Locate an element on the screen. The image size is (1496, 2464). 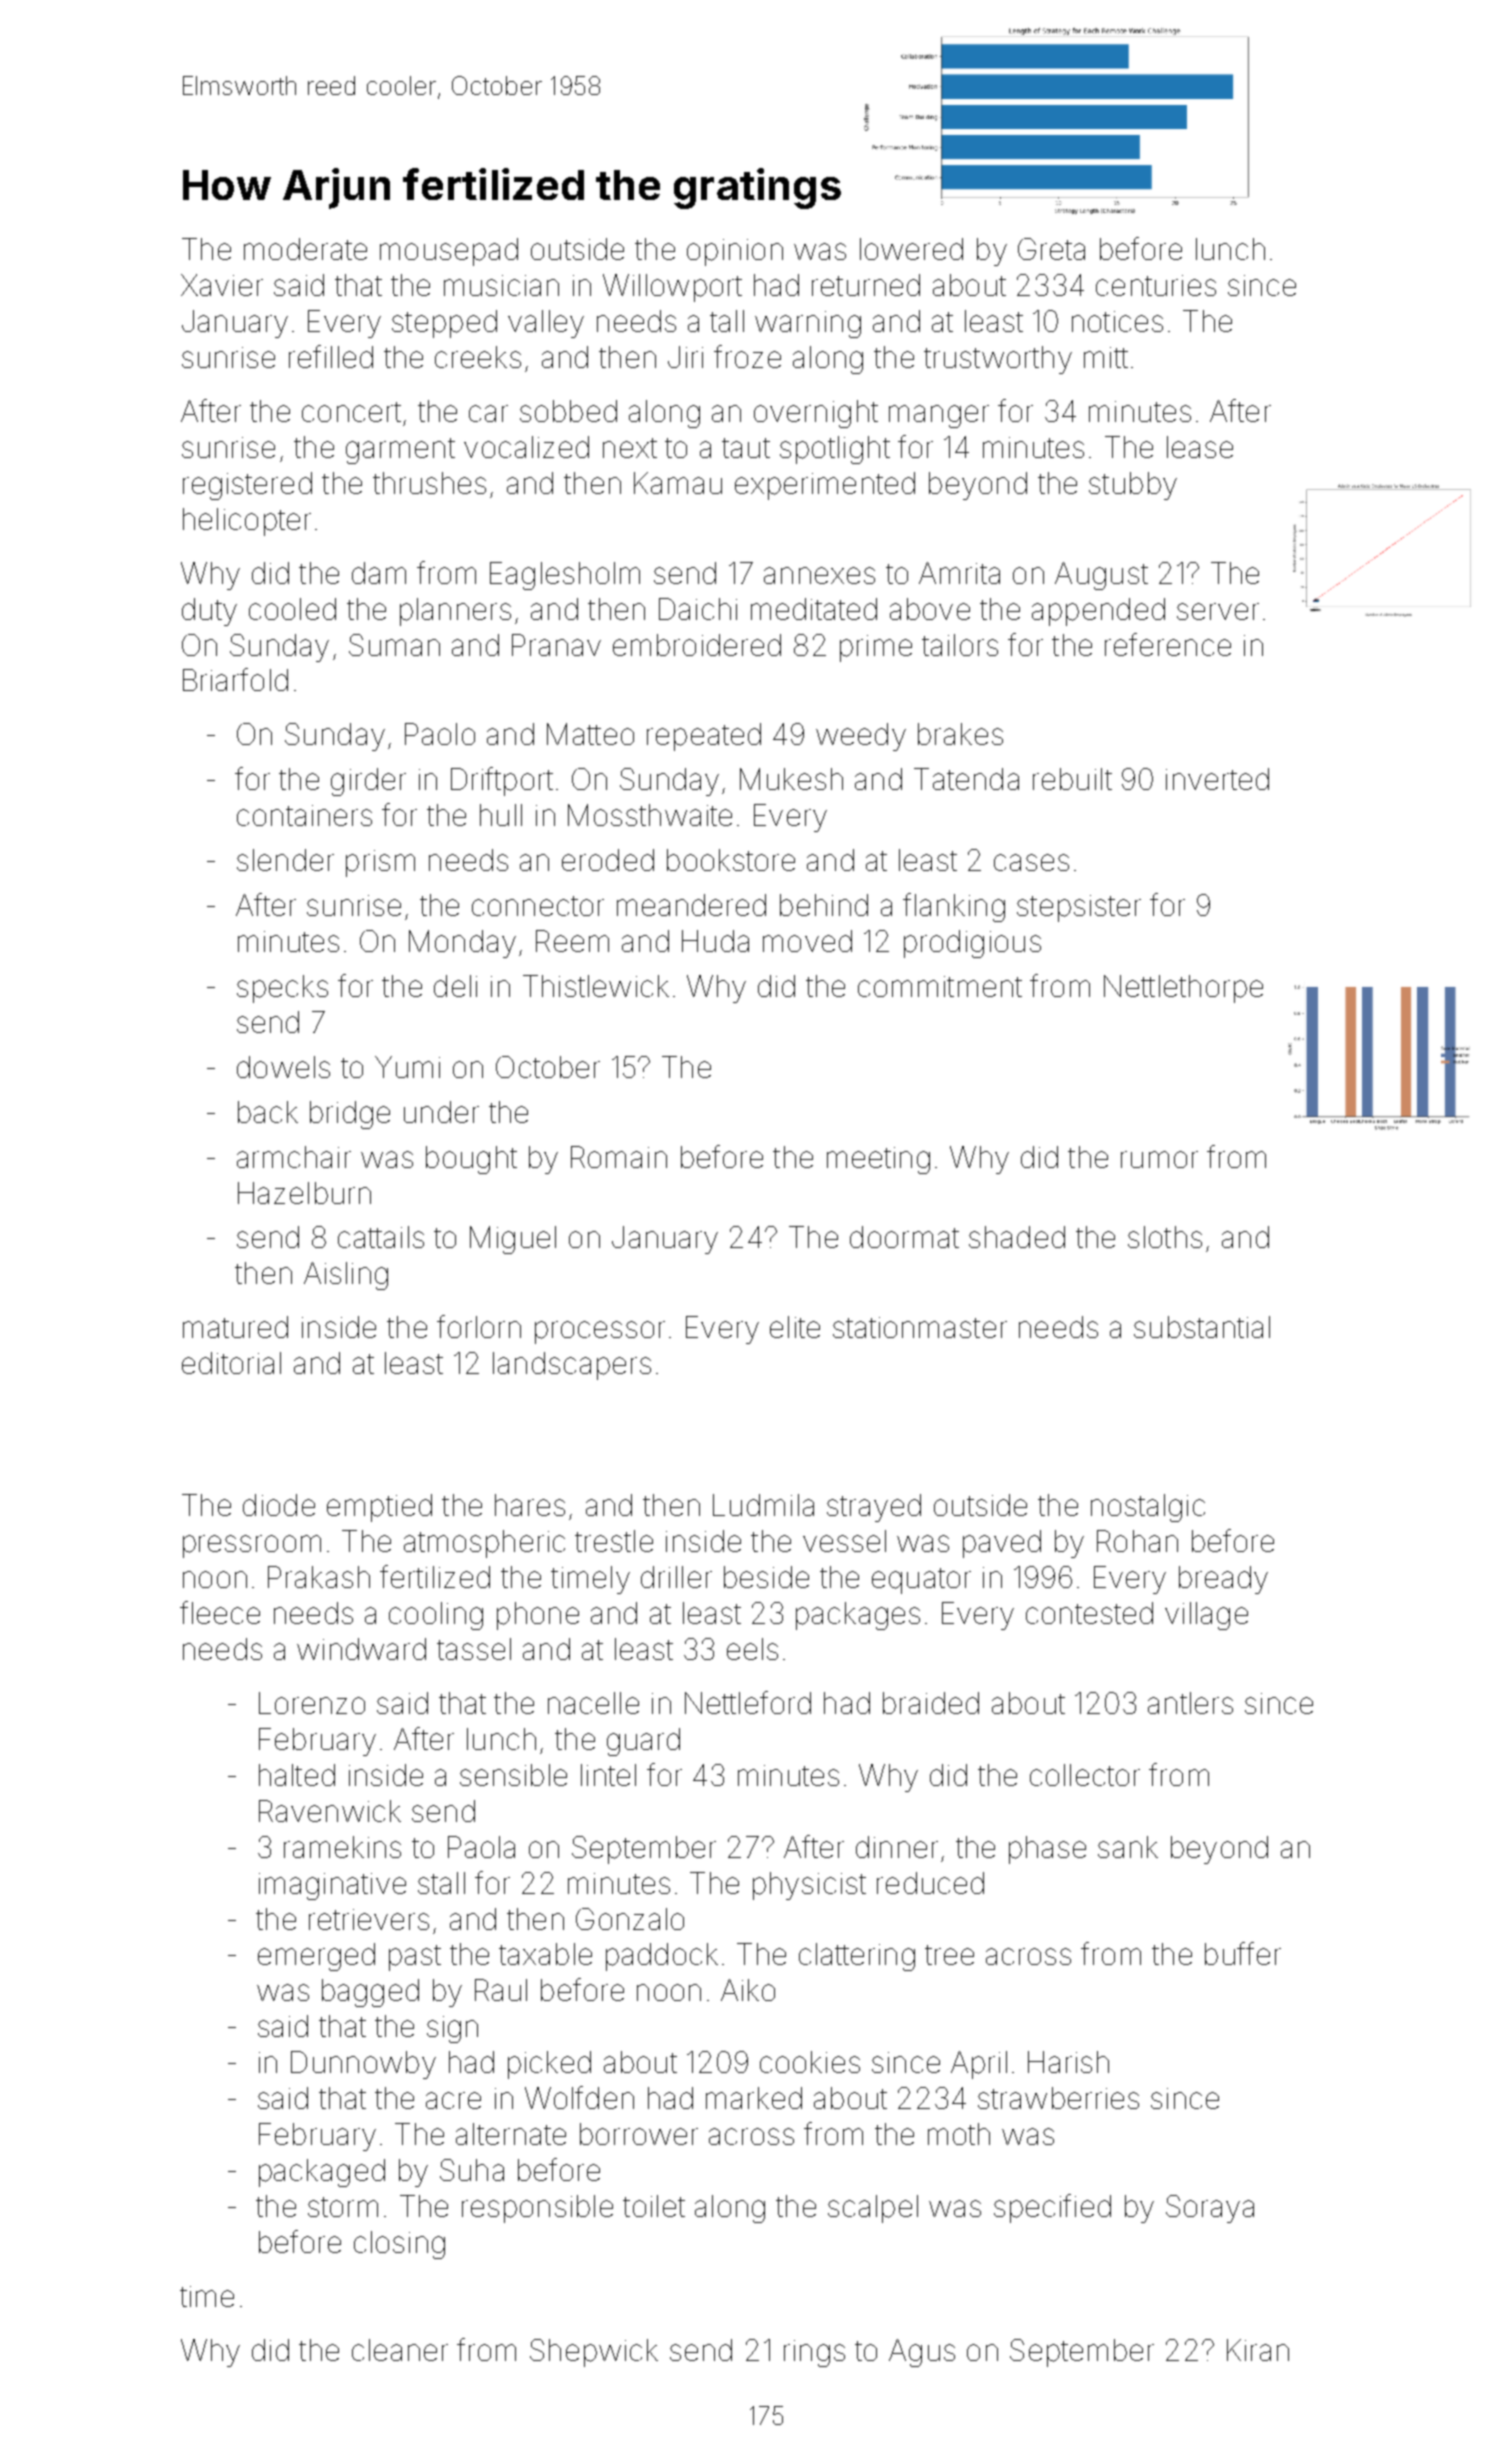
mousepad is located at coordinates (449, 252).
